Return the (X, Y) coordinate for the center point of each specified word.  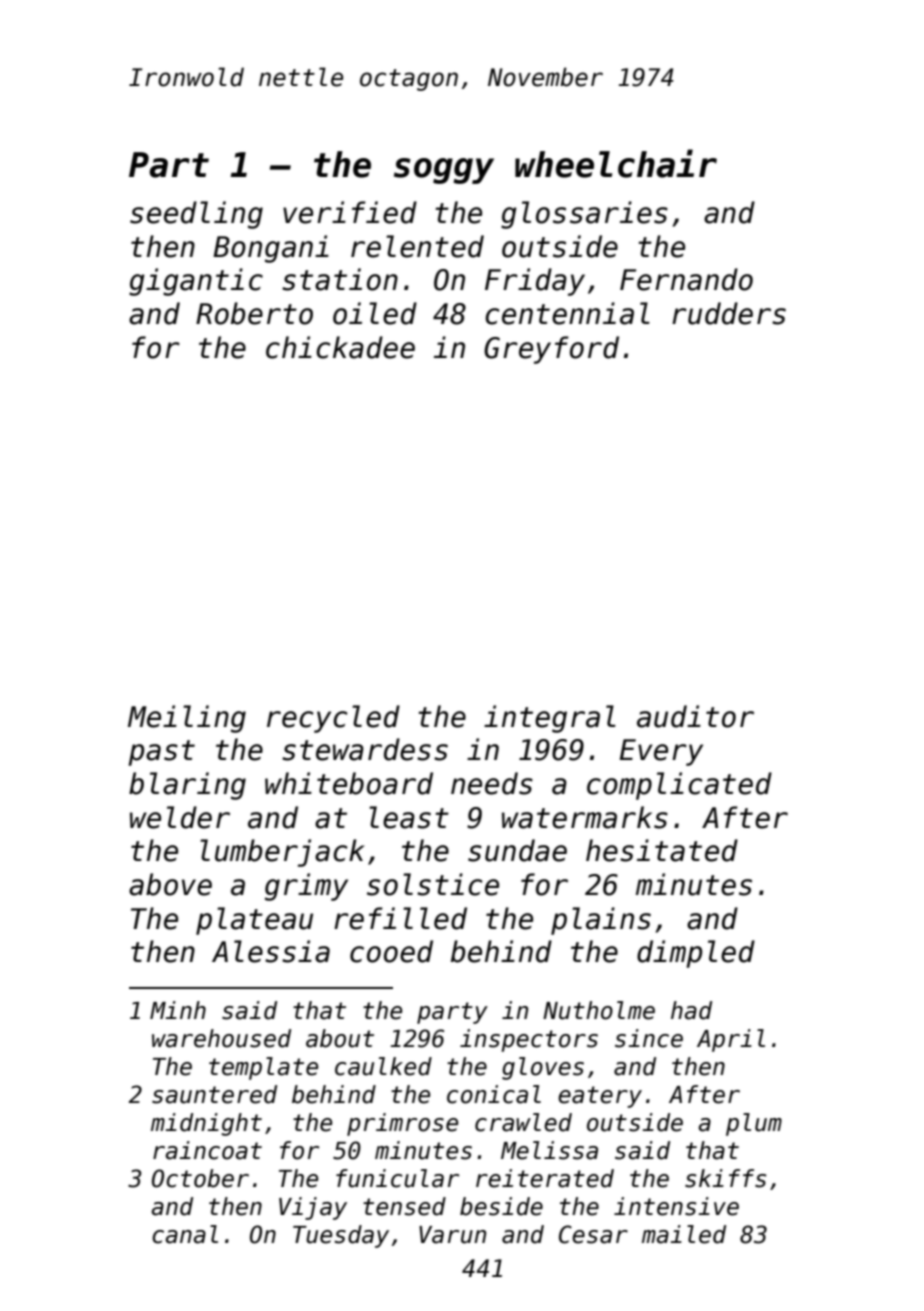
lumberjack (282, 853)
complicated (679, 786)
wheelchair (616, 163)
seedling (196, 215)
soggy (444, 171)
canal (185, 1234)
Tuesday (341, 1236)
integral (550, 719)
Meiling (187, 719)
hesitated (662, 850)
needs (492, 783)
